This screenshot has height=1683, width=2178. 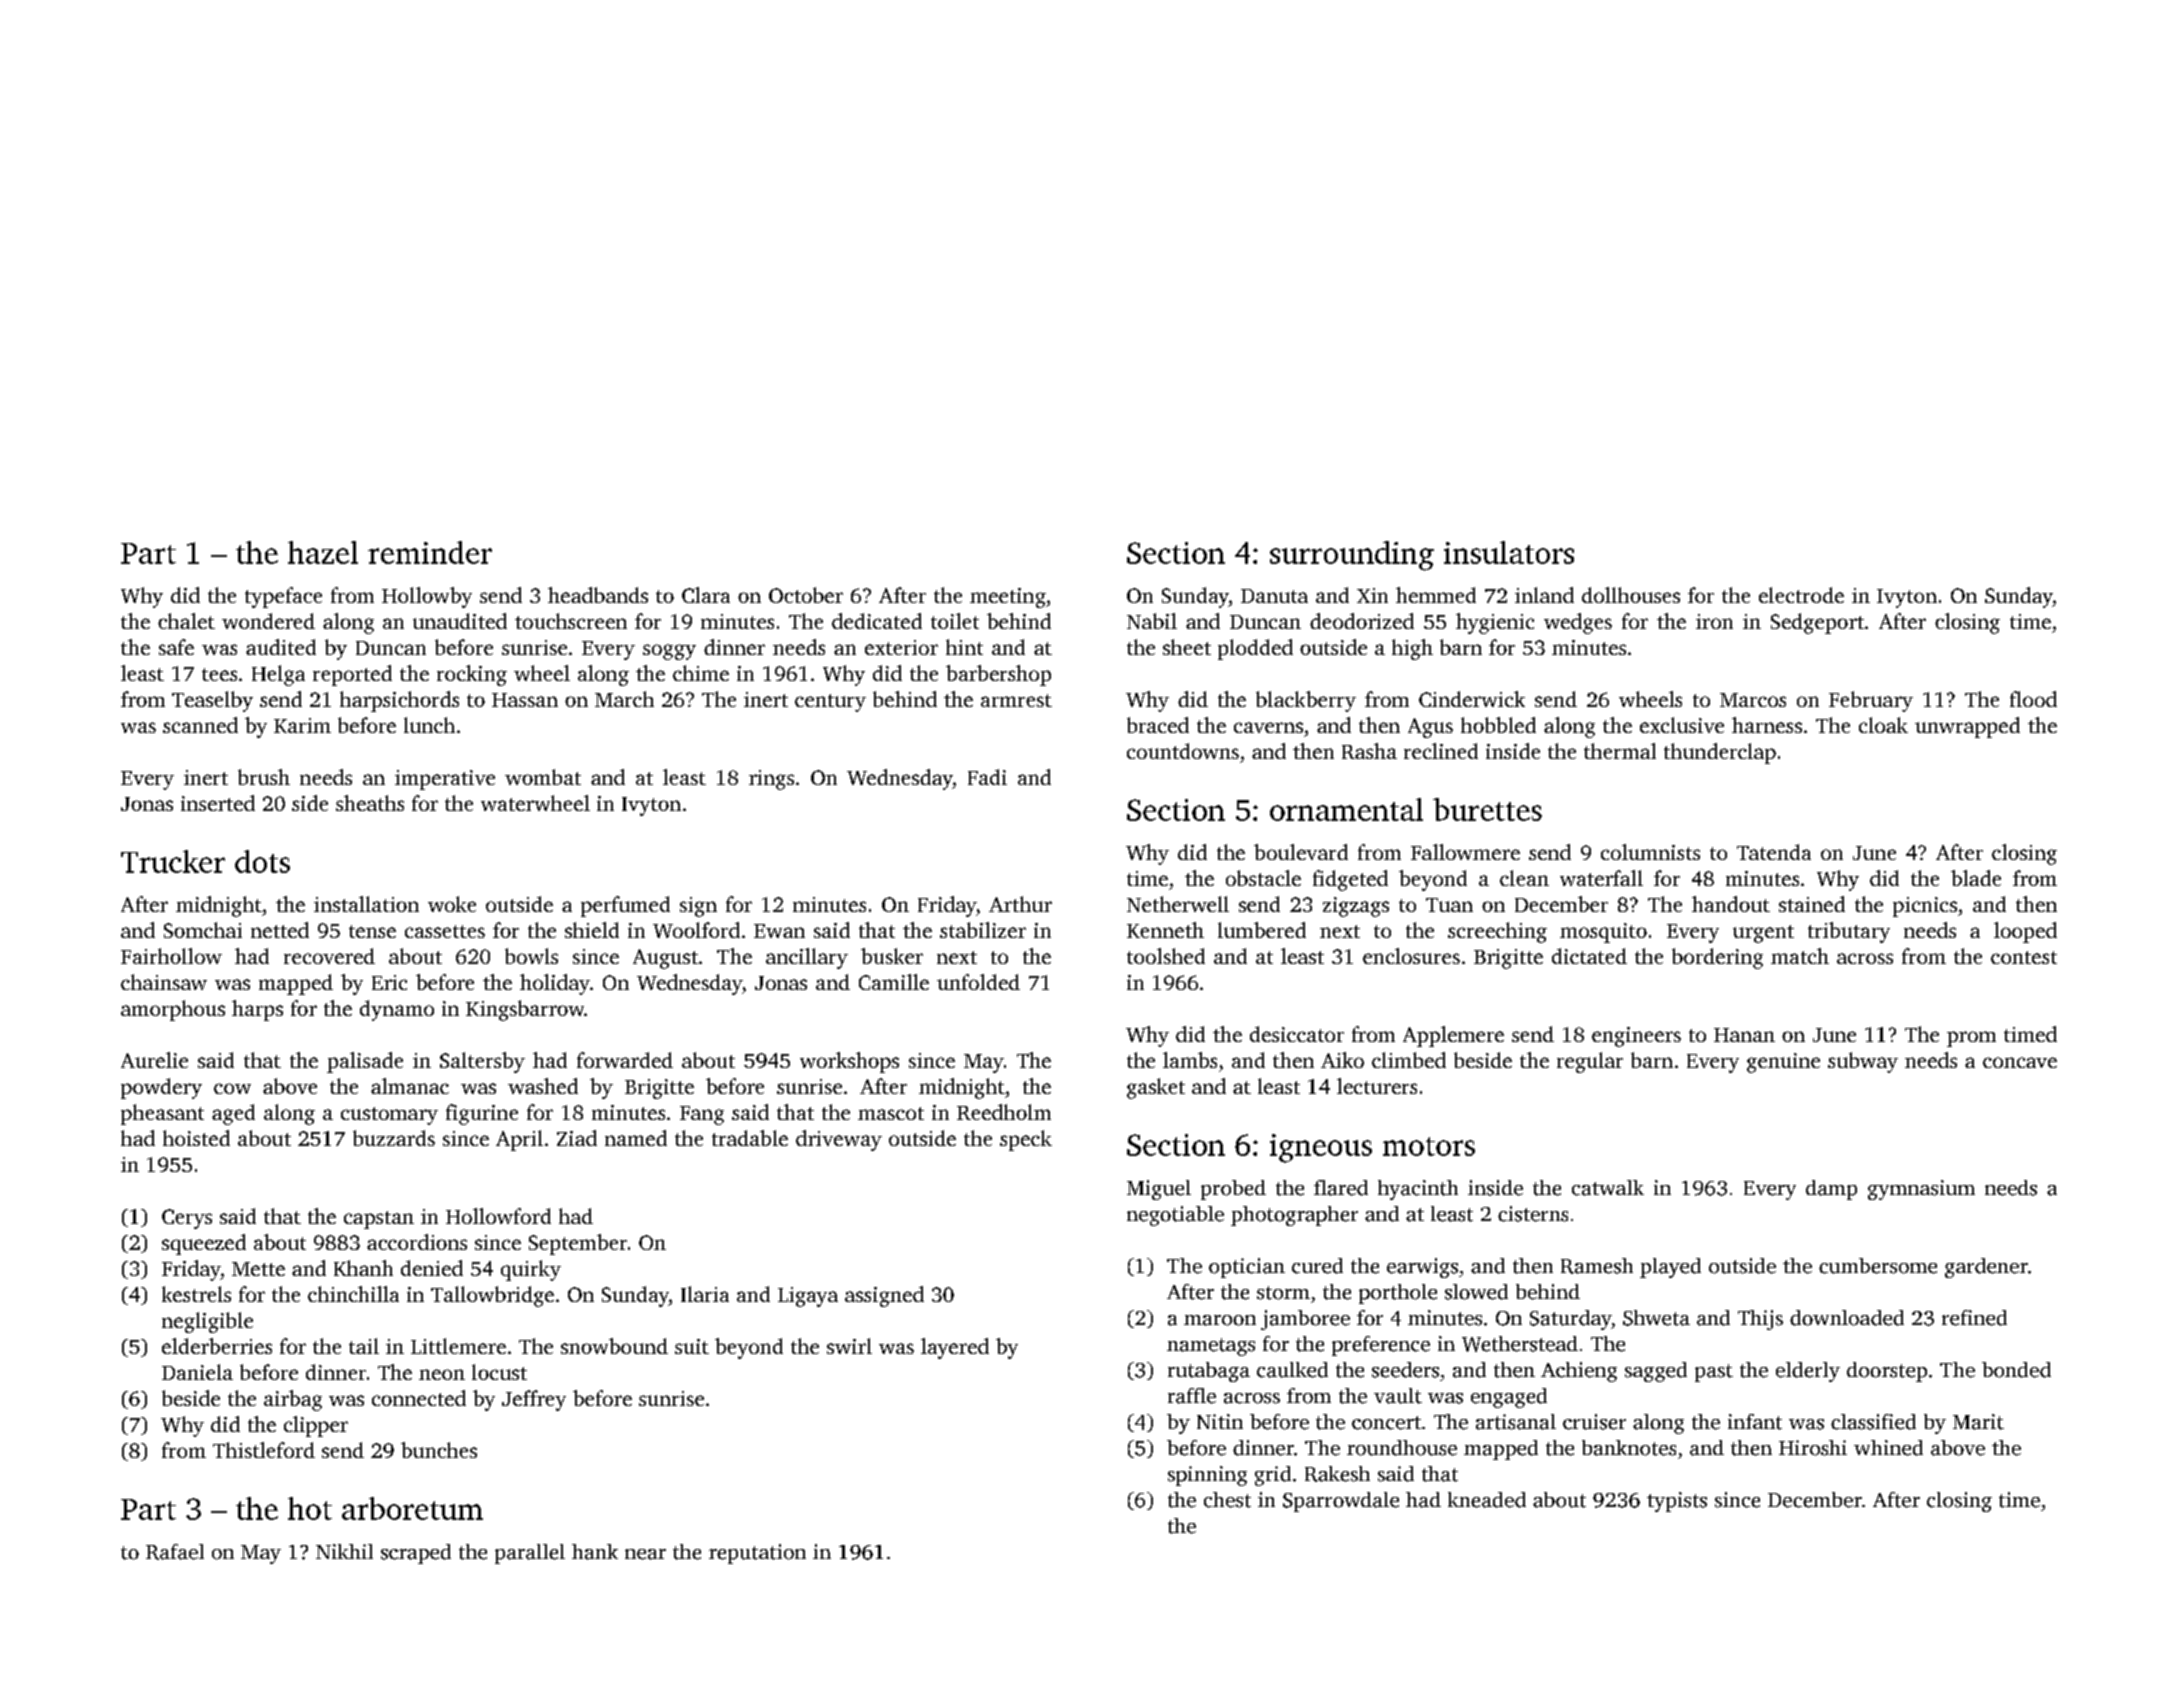 I want to click on Fairhollow, so click(x=171, y=956).
